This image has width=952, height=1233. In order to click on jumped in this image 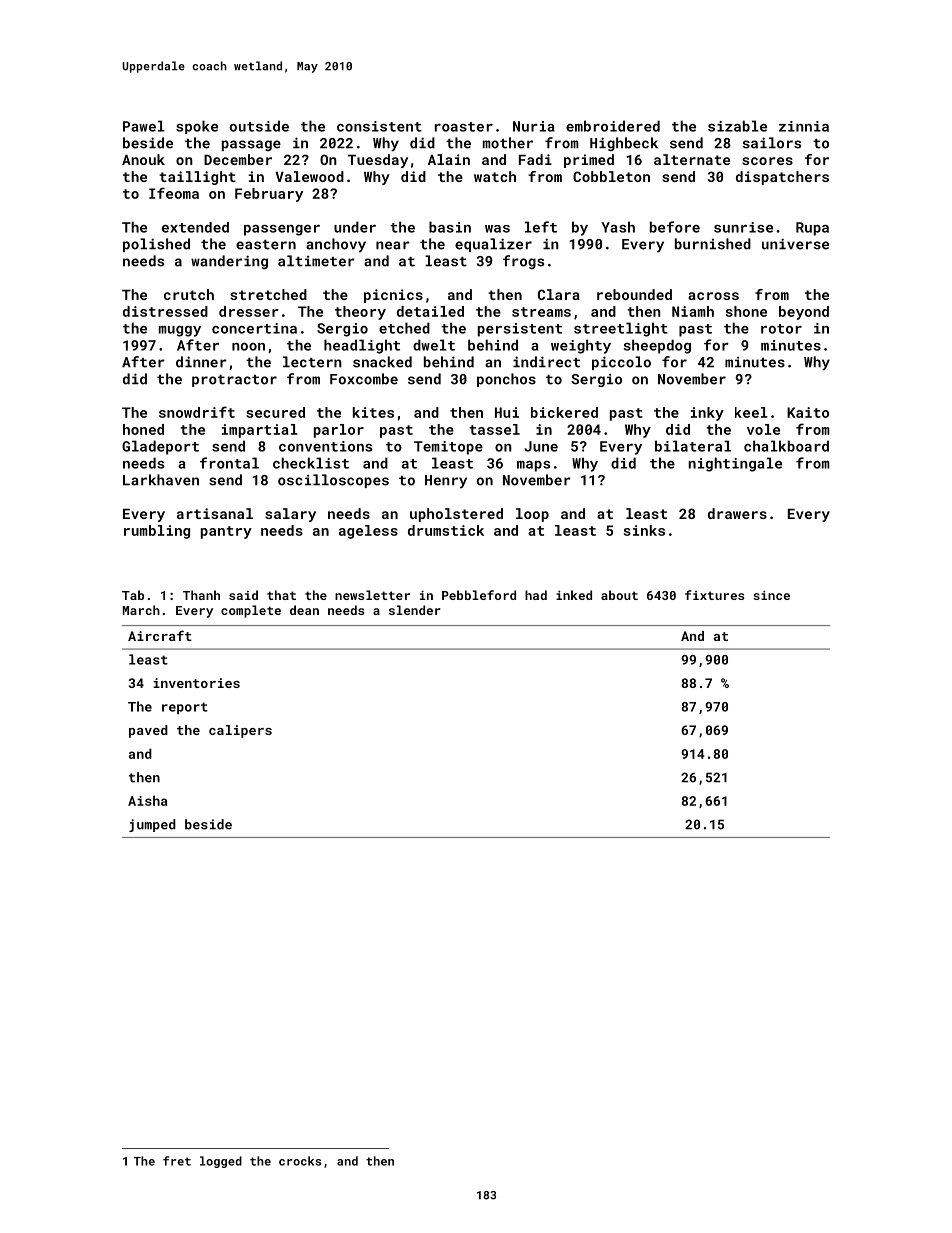, I will do `click(152, 825)`.
